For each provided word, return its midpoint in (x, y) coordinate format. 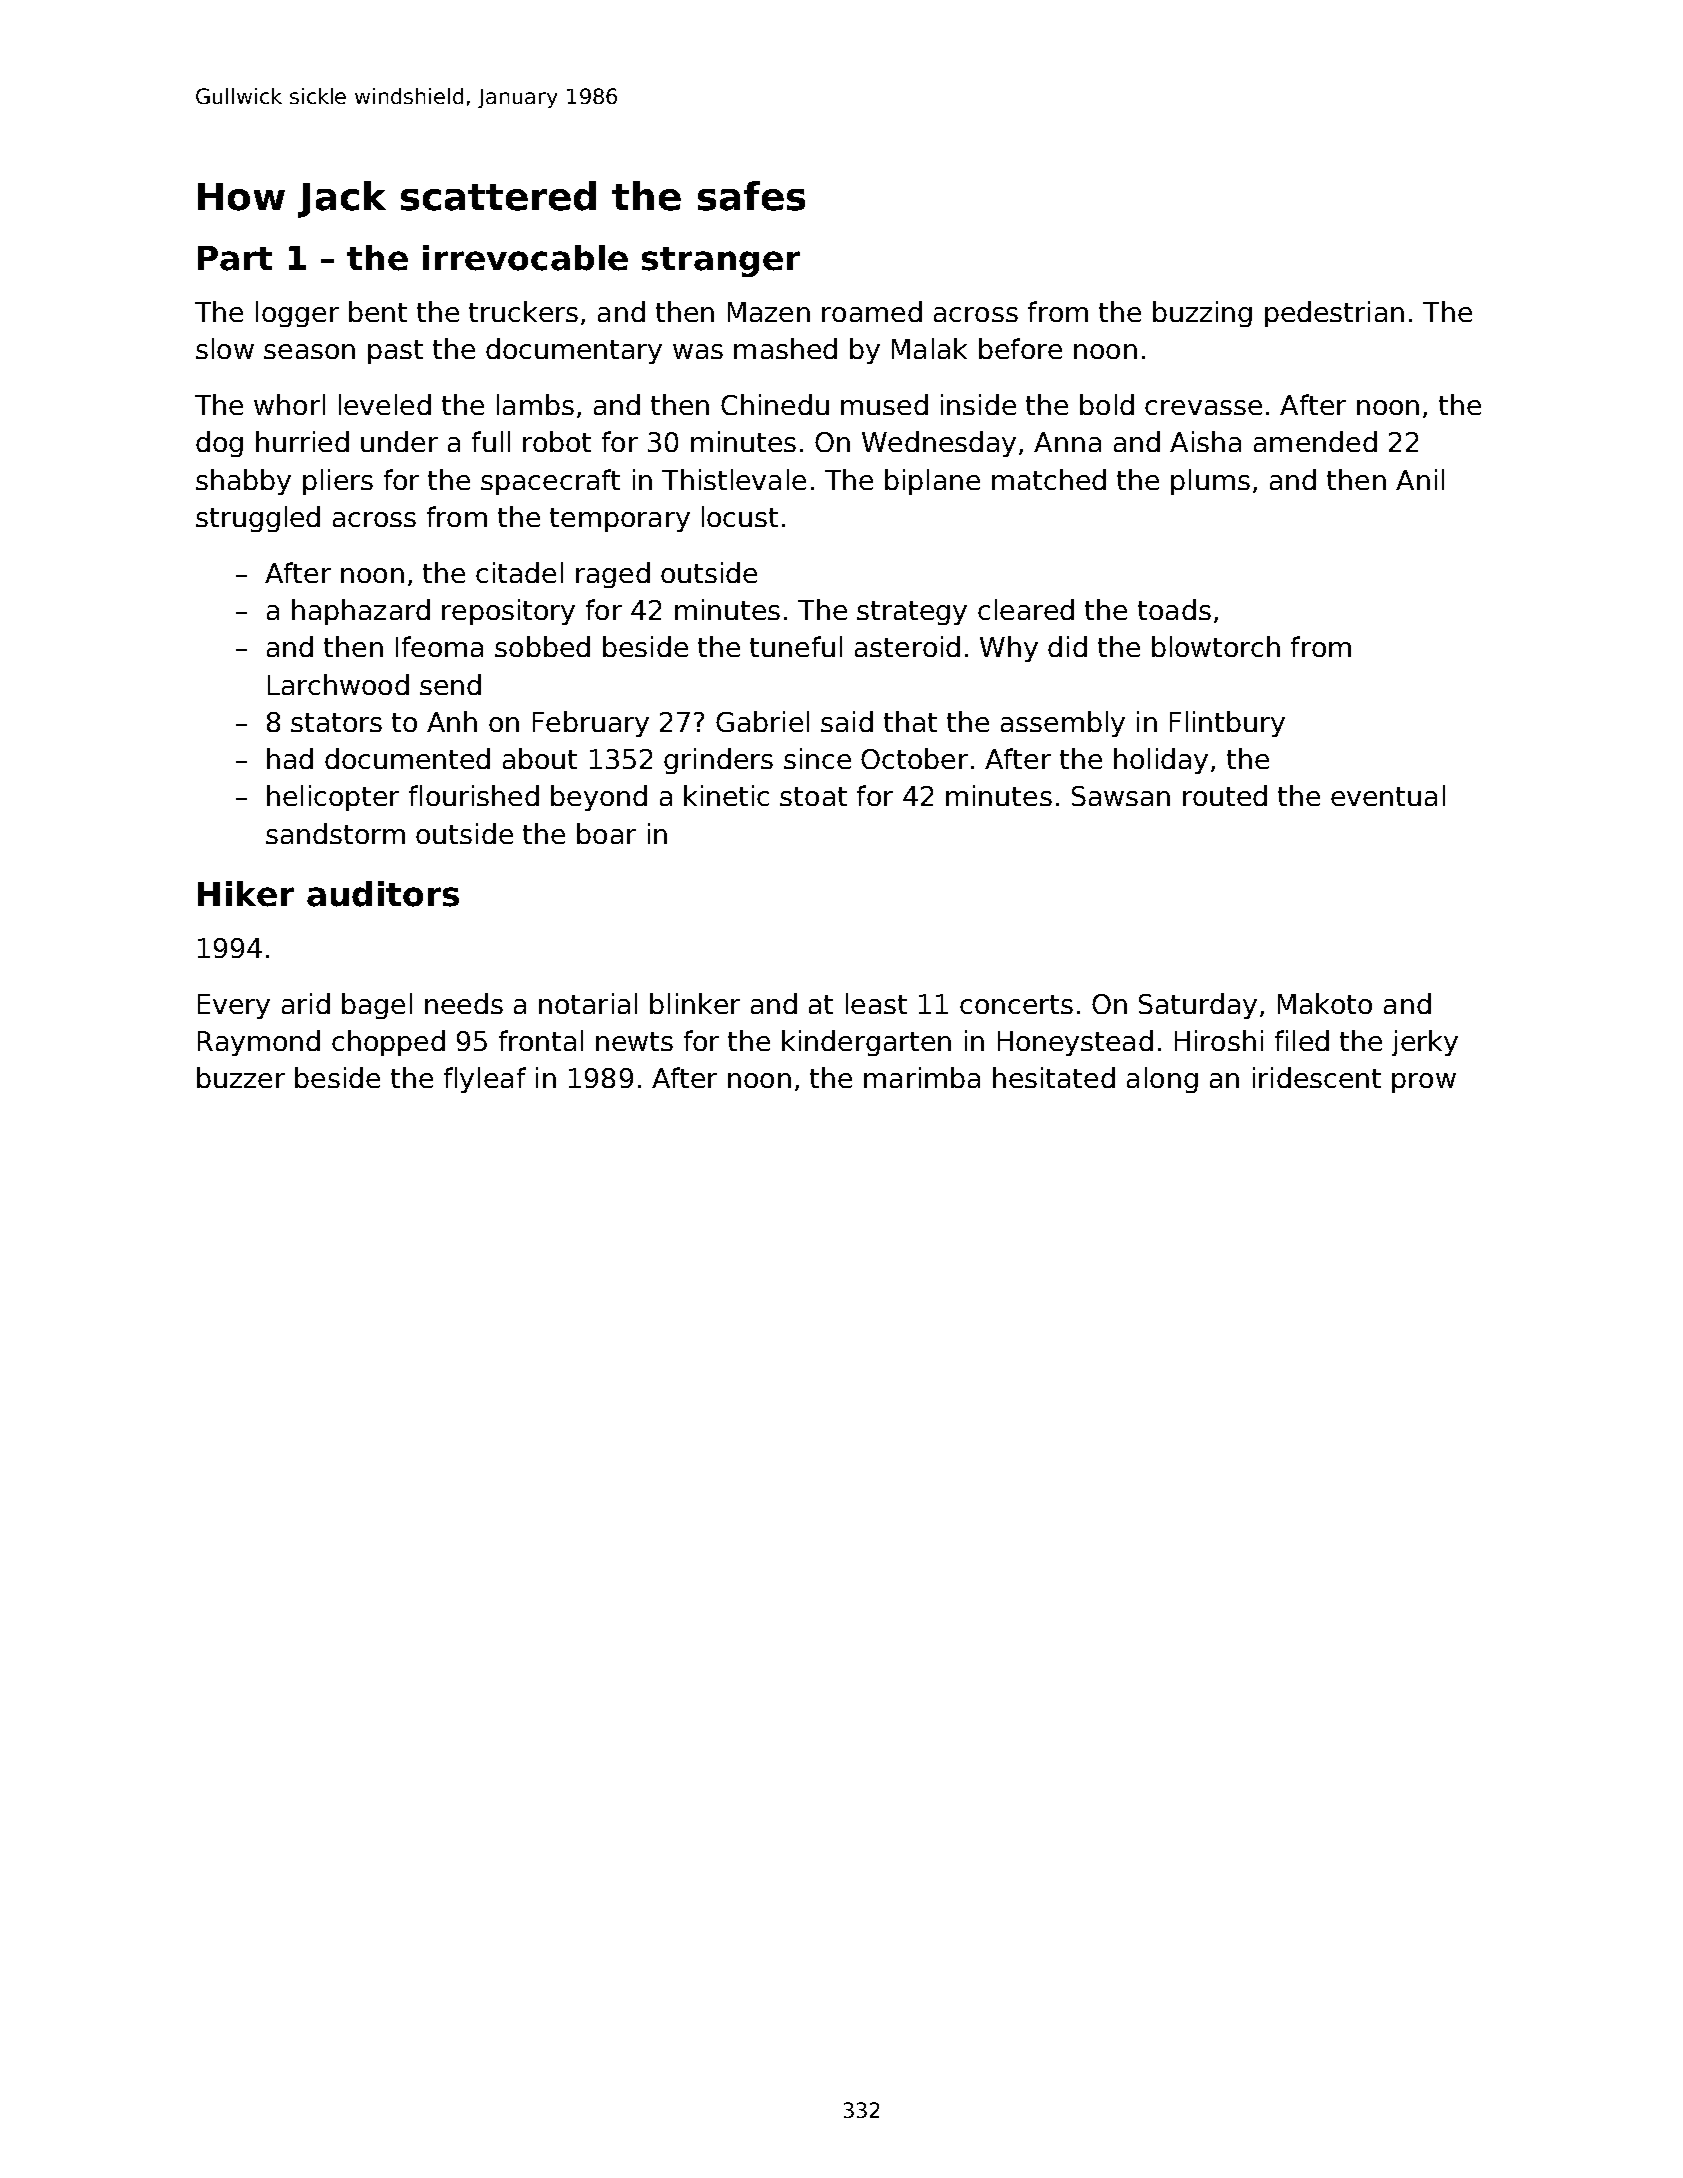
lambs (535, 404)
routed (1225, 795)
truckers (523, 311)
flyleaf (485, 1080)
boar (606, 833)
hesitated (1054, 1077)
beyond (599, 798)
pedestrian (1334, 314)
